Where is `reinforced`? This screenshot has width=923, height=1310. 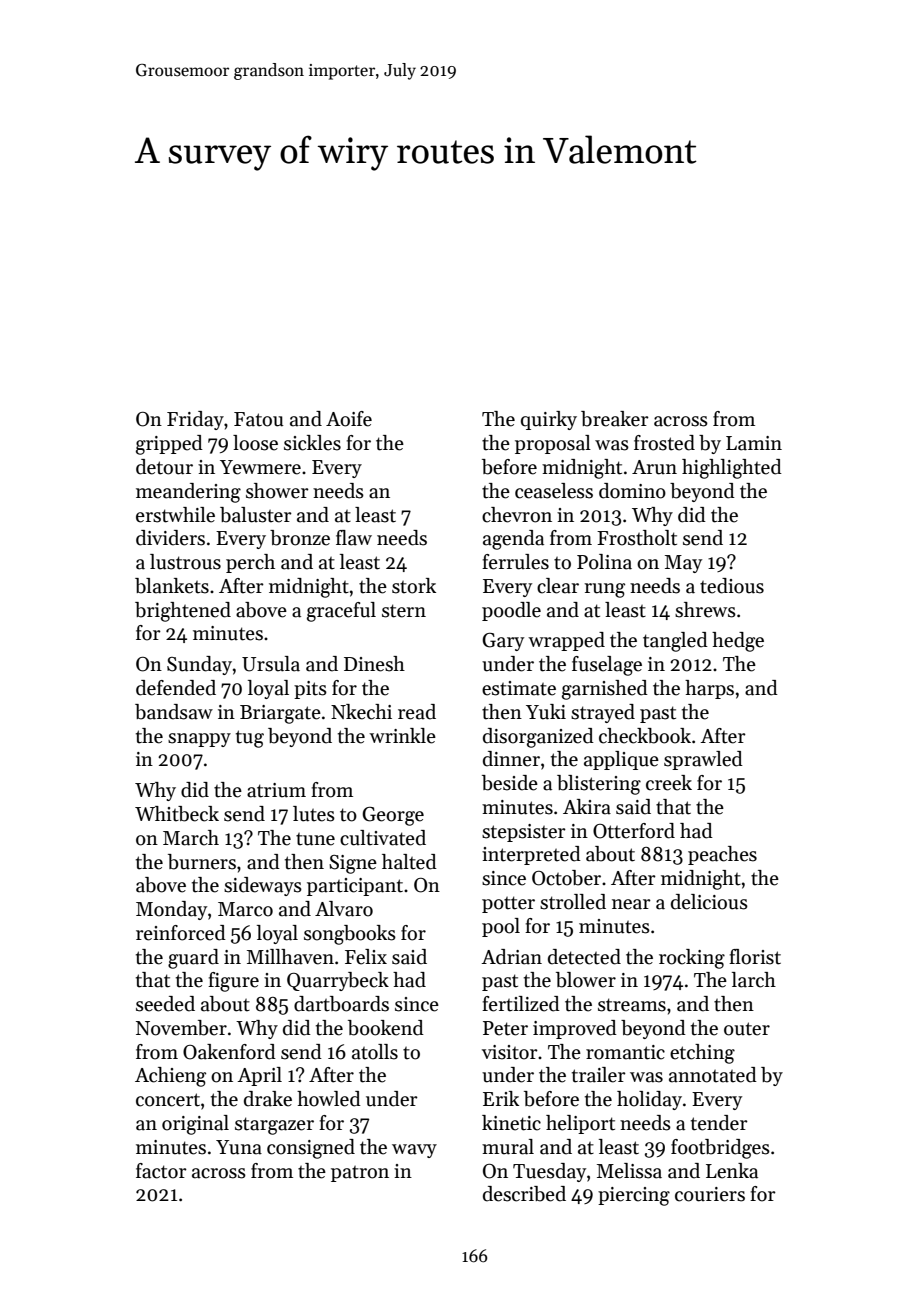
reinforced is located at coordinates (181, 933).
